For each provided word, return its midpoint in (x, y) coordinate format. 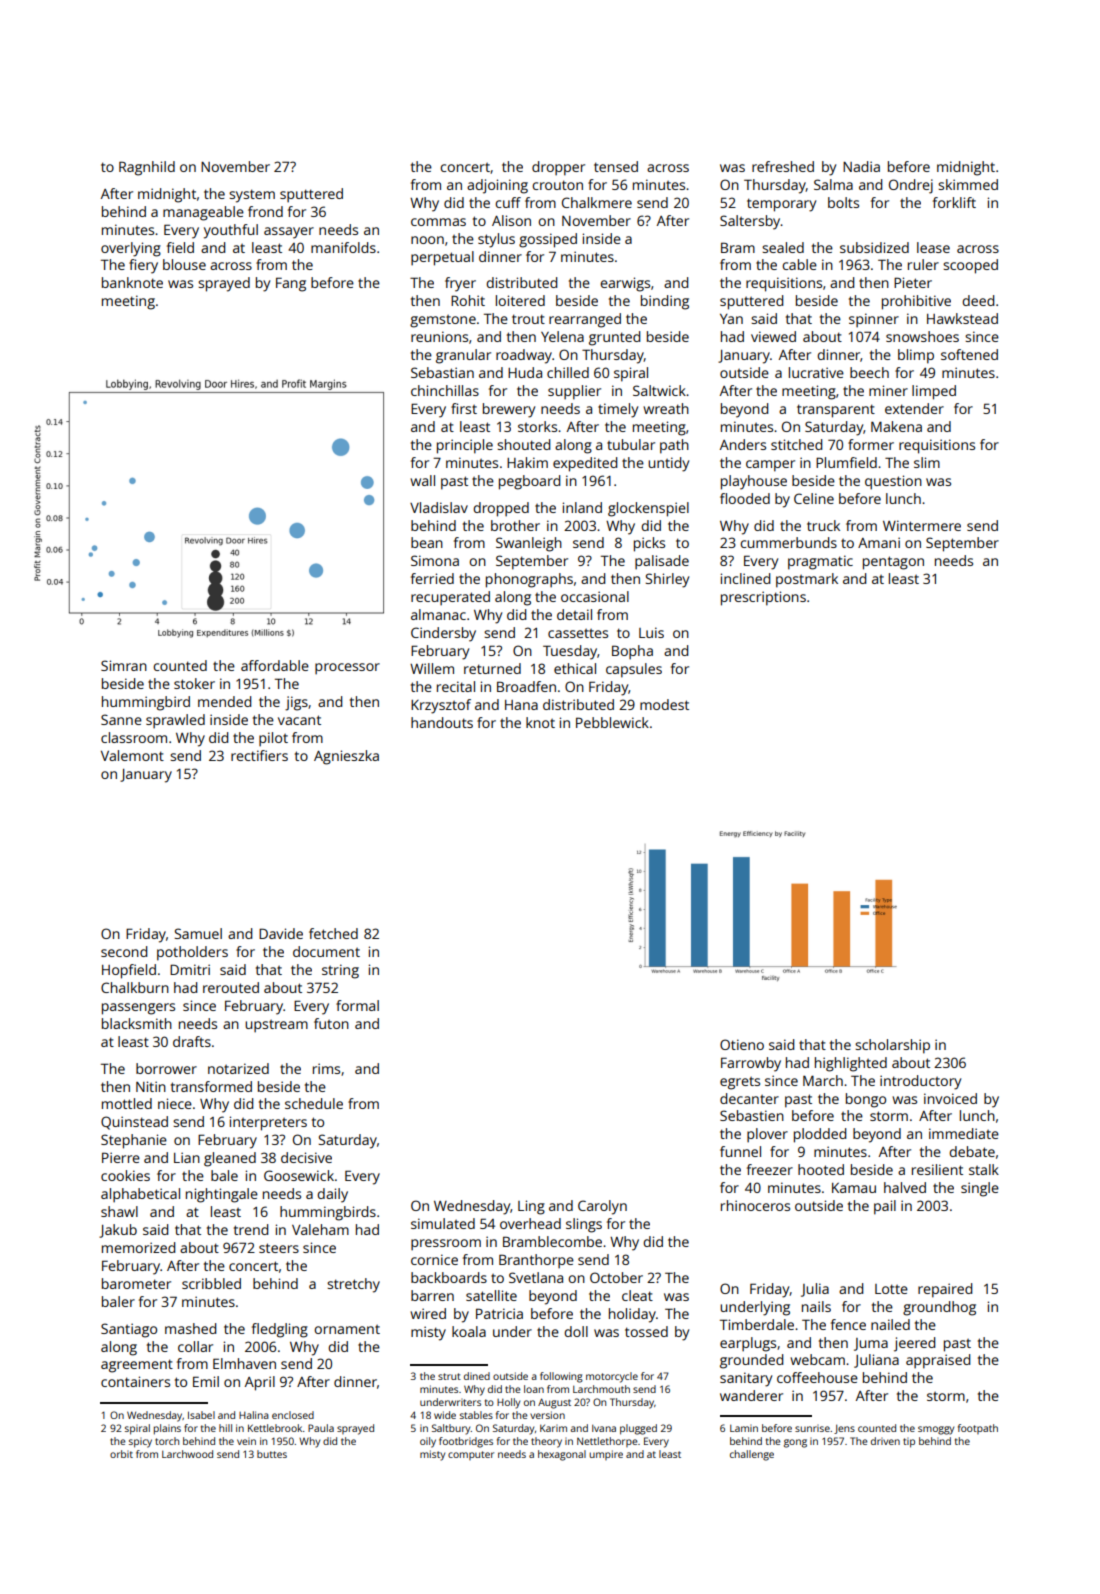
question (893, 482)
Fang (291, 284)
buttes (272, 1454)
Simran (124, 665)
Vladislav (439, 507)
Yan (731, 319)
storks (537, 426)
